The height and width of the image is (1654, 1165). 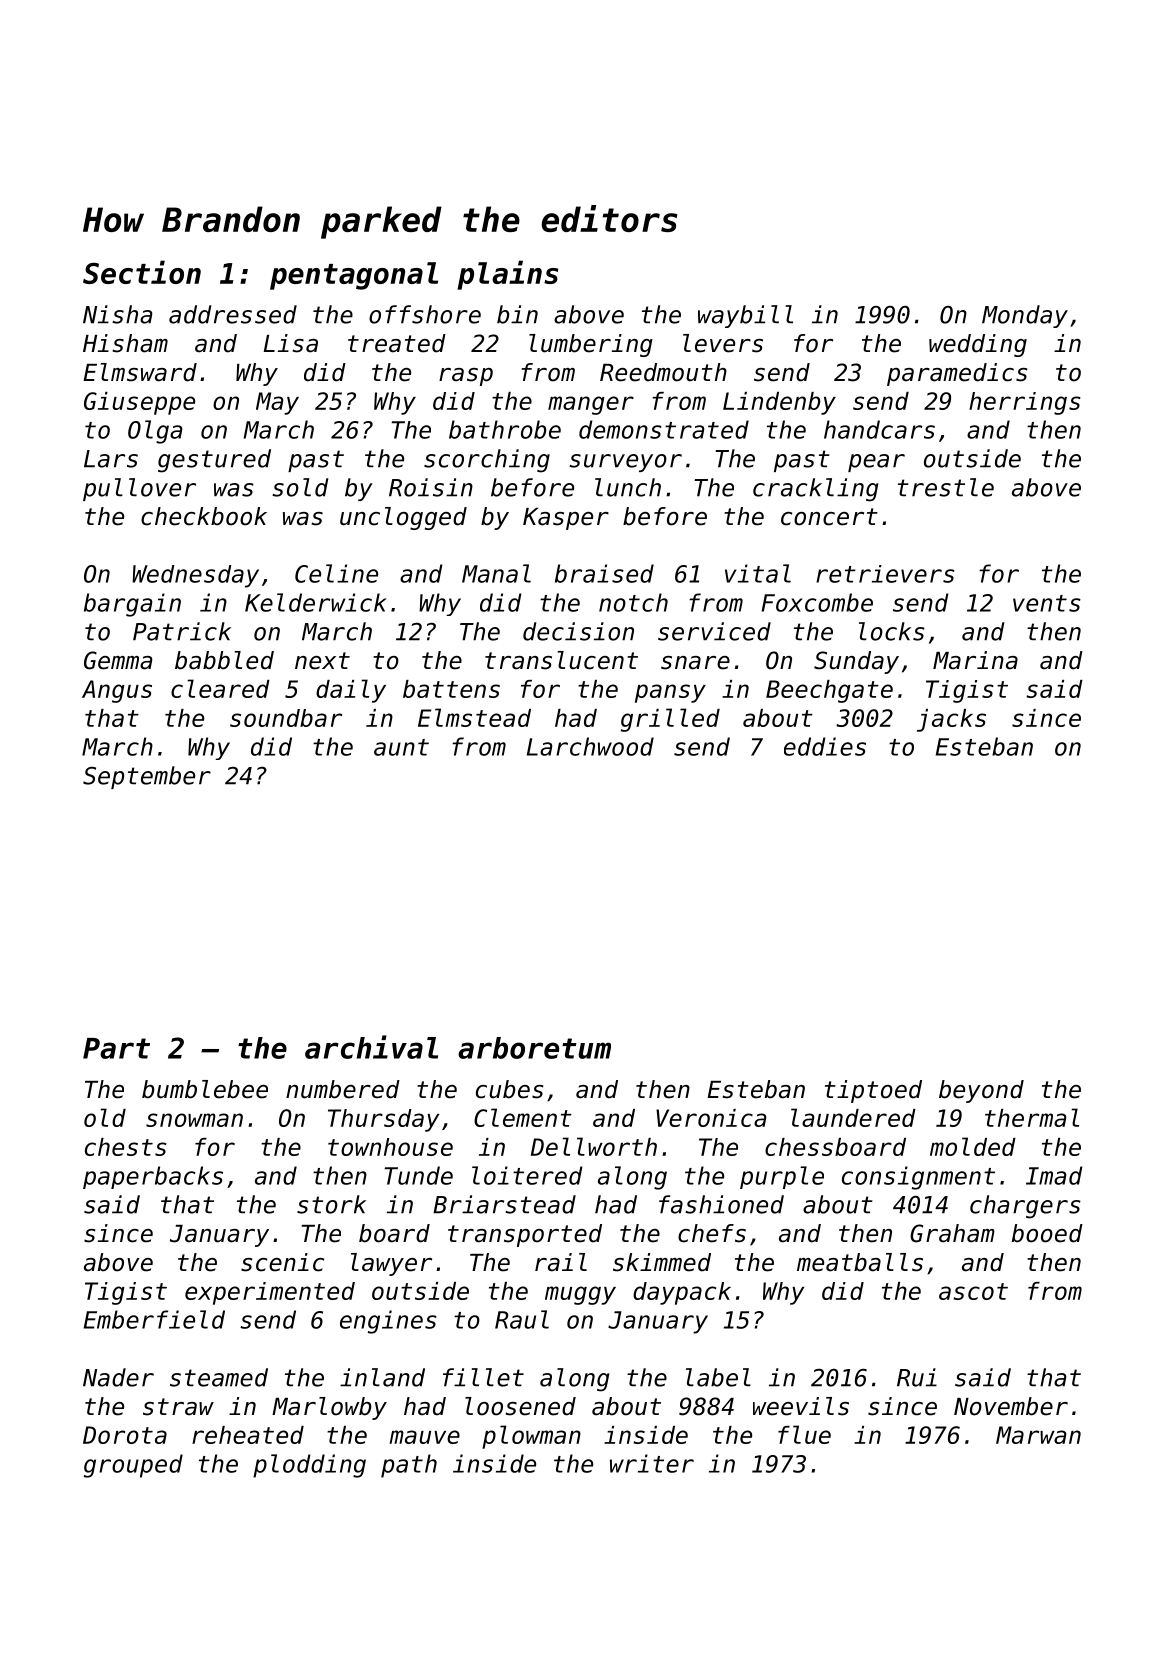 What do you see at coordinates (507, 275) in the image?
I see `plains` at bounding box center [507, 275].
